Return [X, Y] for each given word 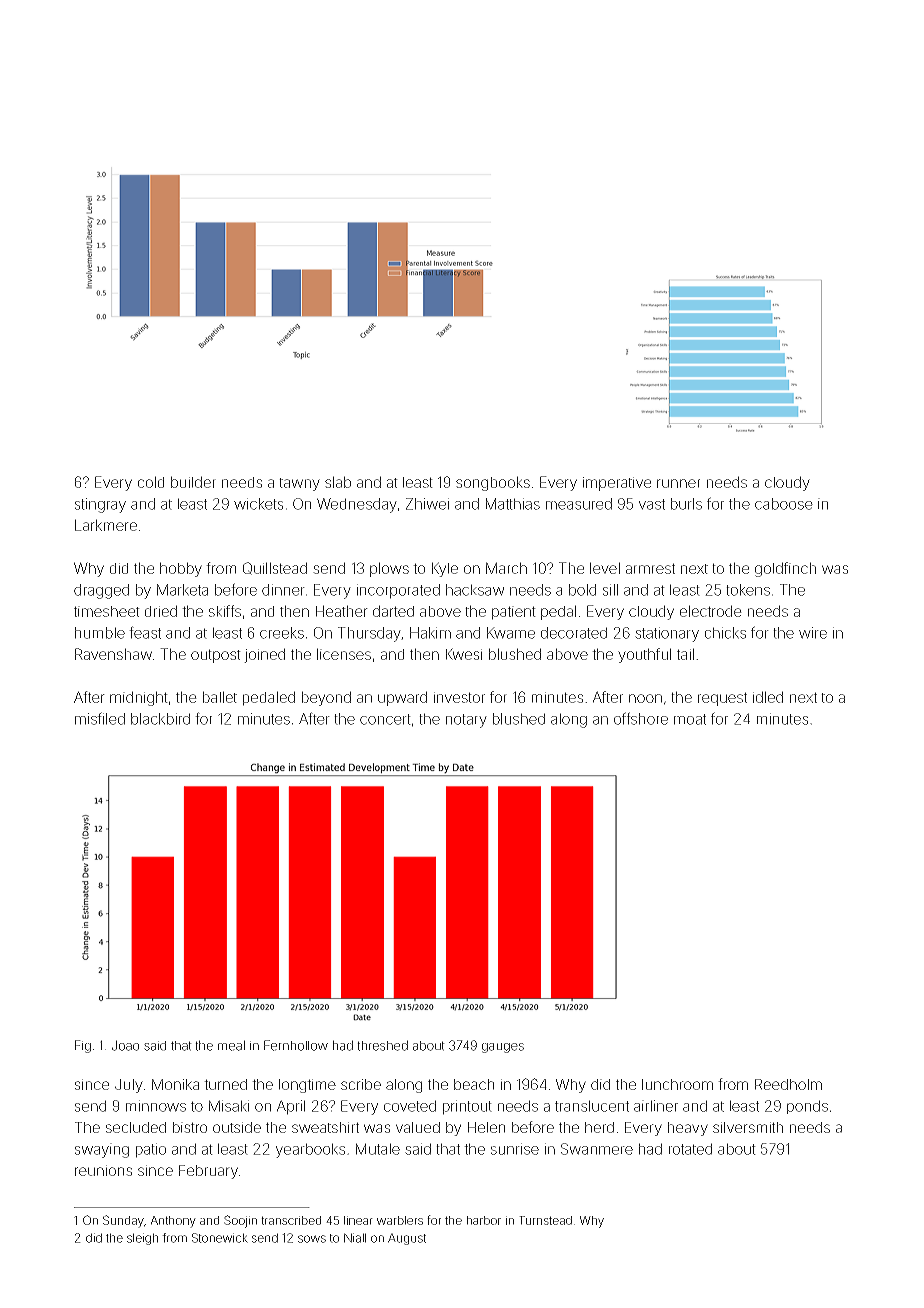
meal [231, 1045]
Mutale [378, 1149]
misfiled [100, 718]
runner [678, 483]
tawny [299, 484]
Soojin [240, 1221]
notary [466, 721]
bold [582, 590]
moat [690, 719]
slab [338, 482]
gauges [503, 1048]
